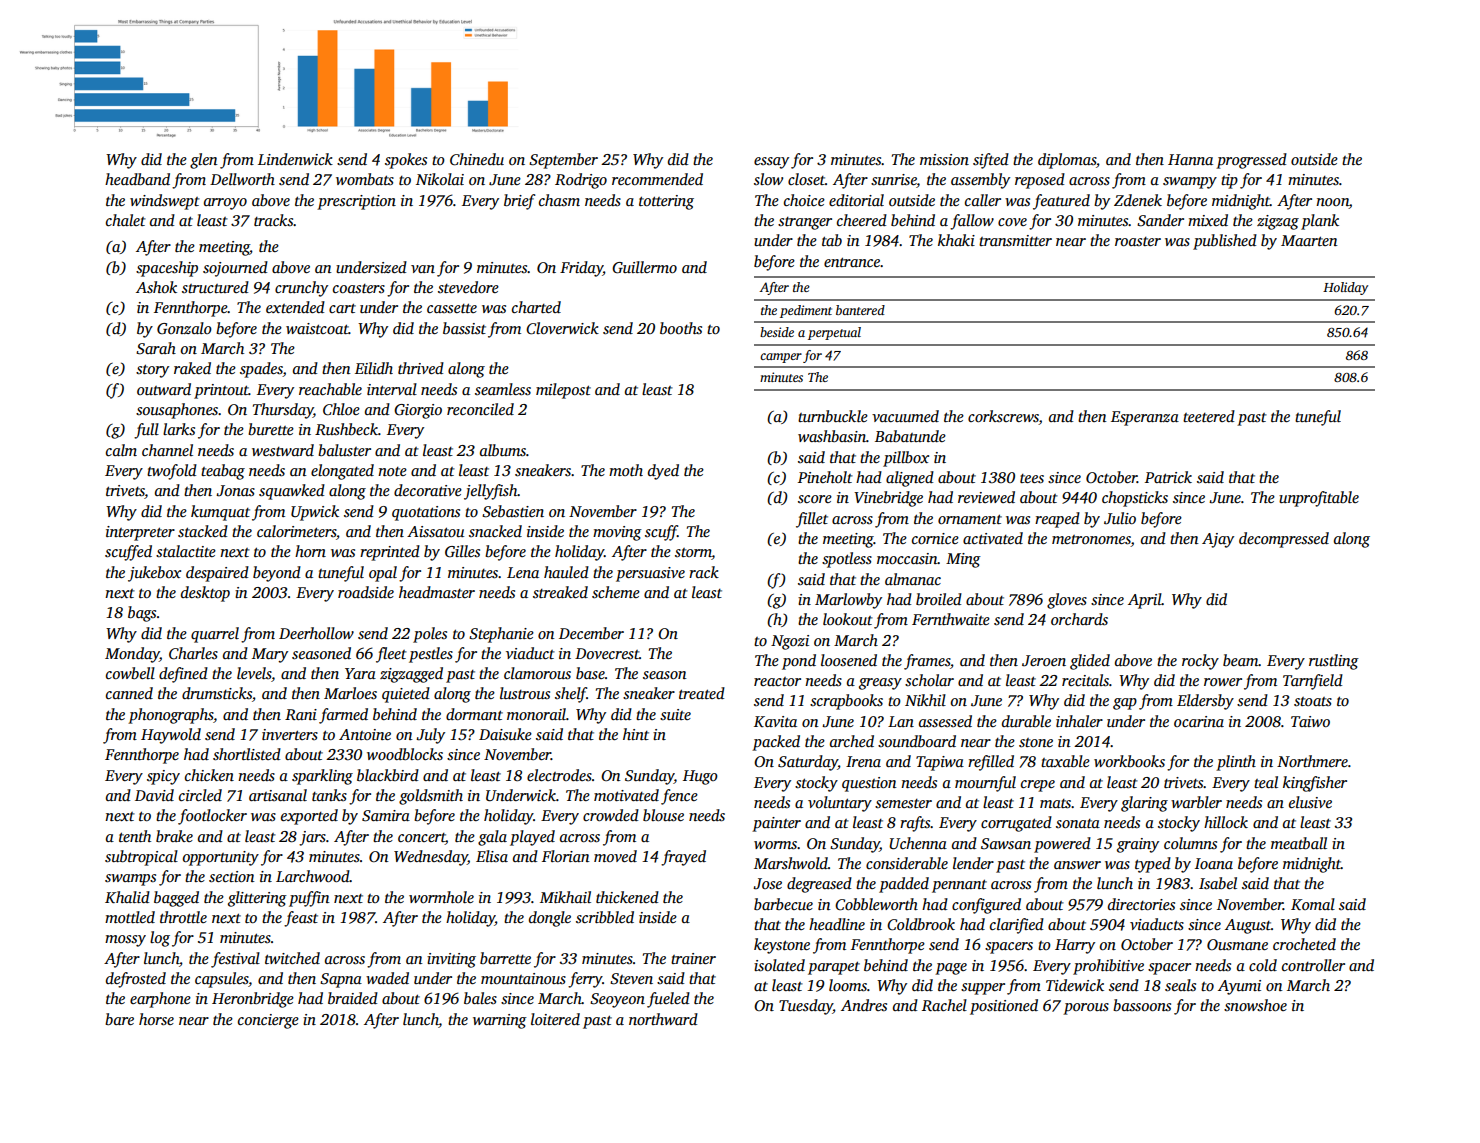  Describe the element at coordinates (1200, 662) in the document. I see `rocky` at that location.
